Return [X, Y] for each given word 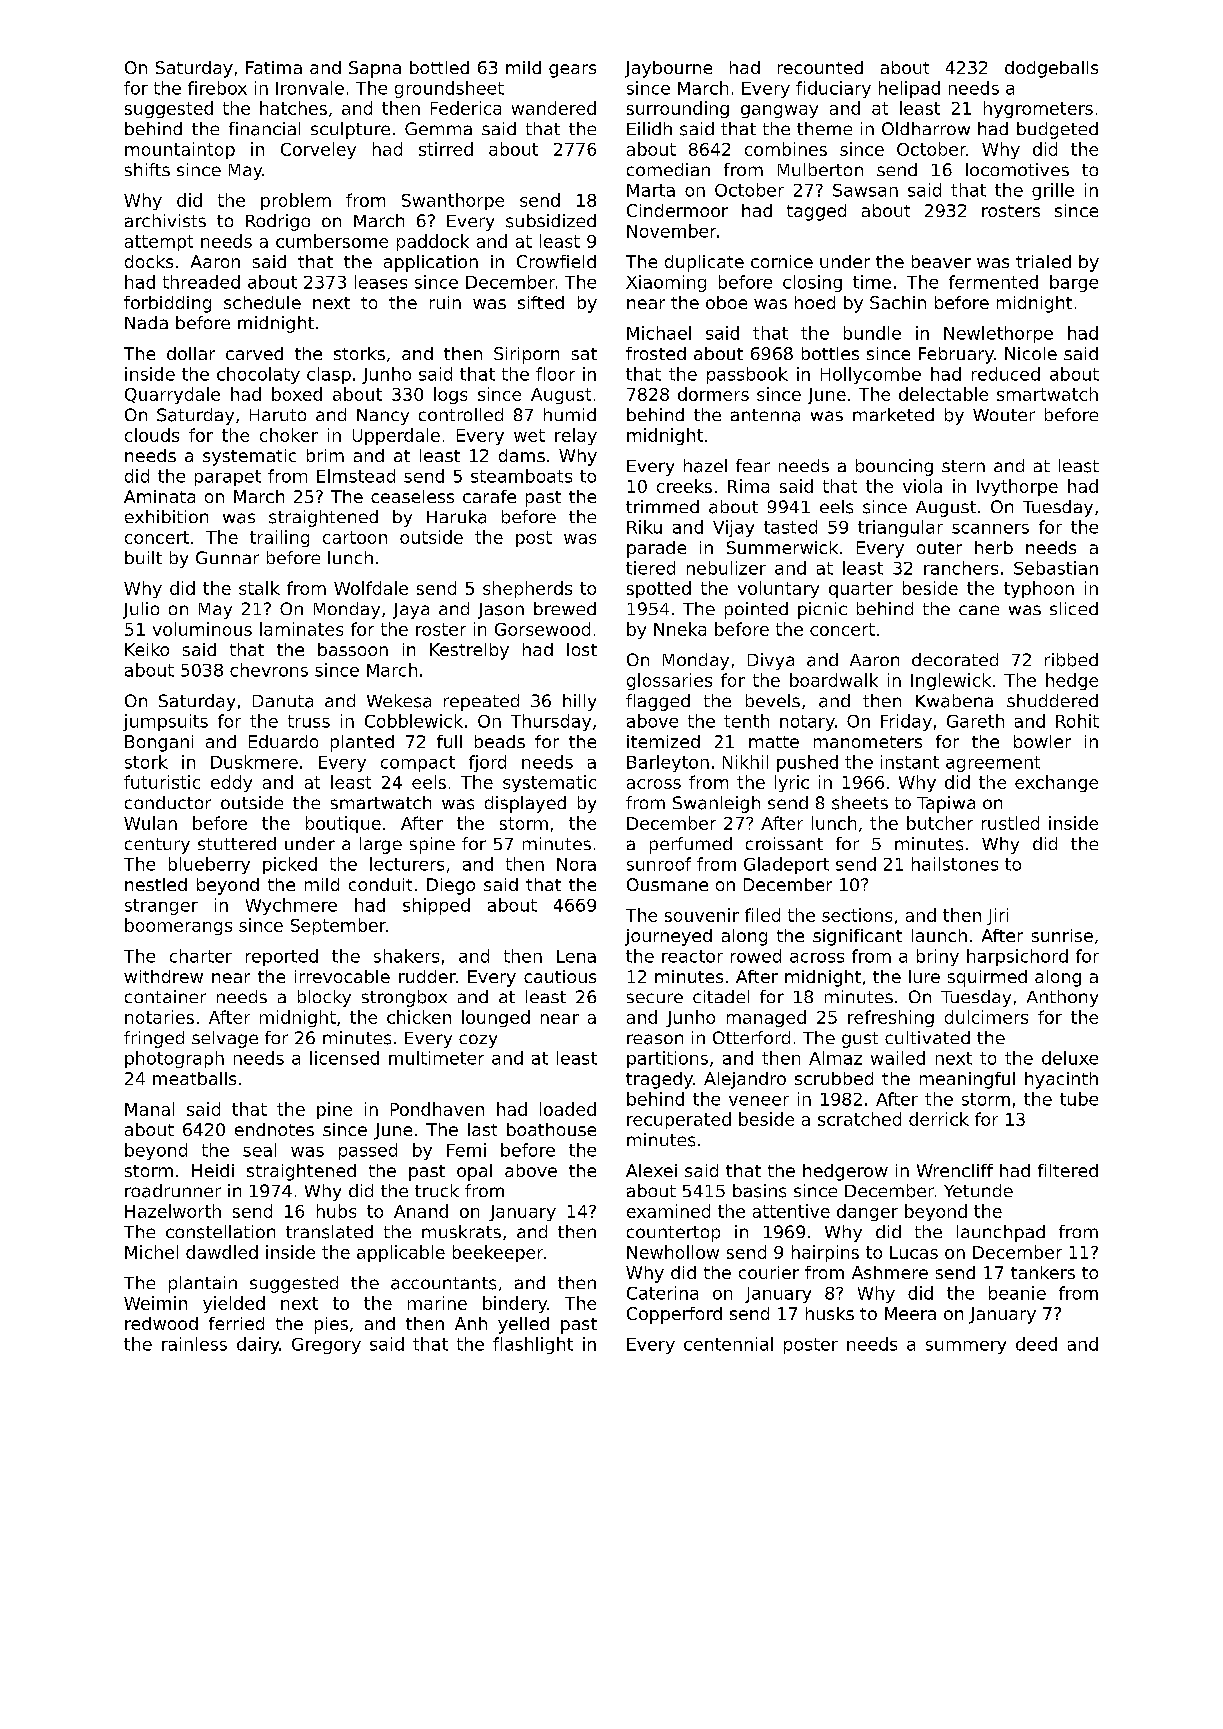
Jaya [411, 611]
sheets [860, 803]
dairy [258, 1345]
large [381, 845]
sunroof [659, 864]
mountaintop [180, 150]
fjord [487, 763]
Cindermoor [677, 210]
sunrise [1062, 935]
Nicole [1031, 353]
